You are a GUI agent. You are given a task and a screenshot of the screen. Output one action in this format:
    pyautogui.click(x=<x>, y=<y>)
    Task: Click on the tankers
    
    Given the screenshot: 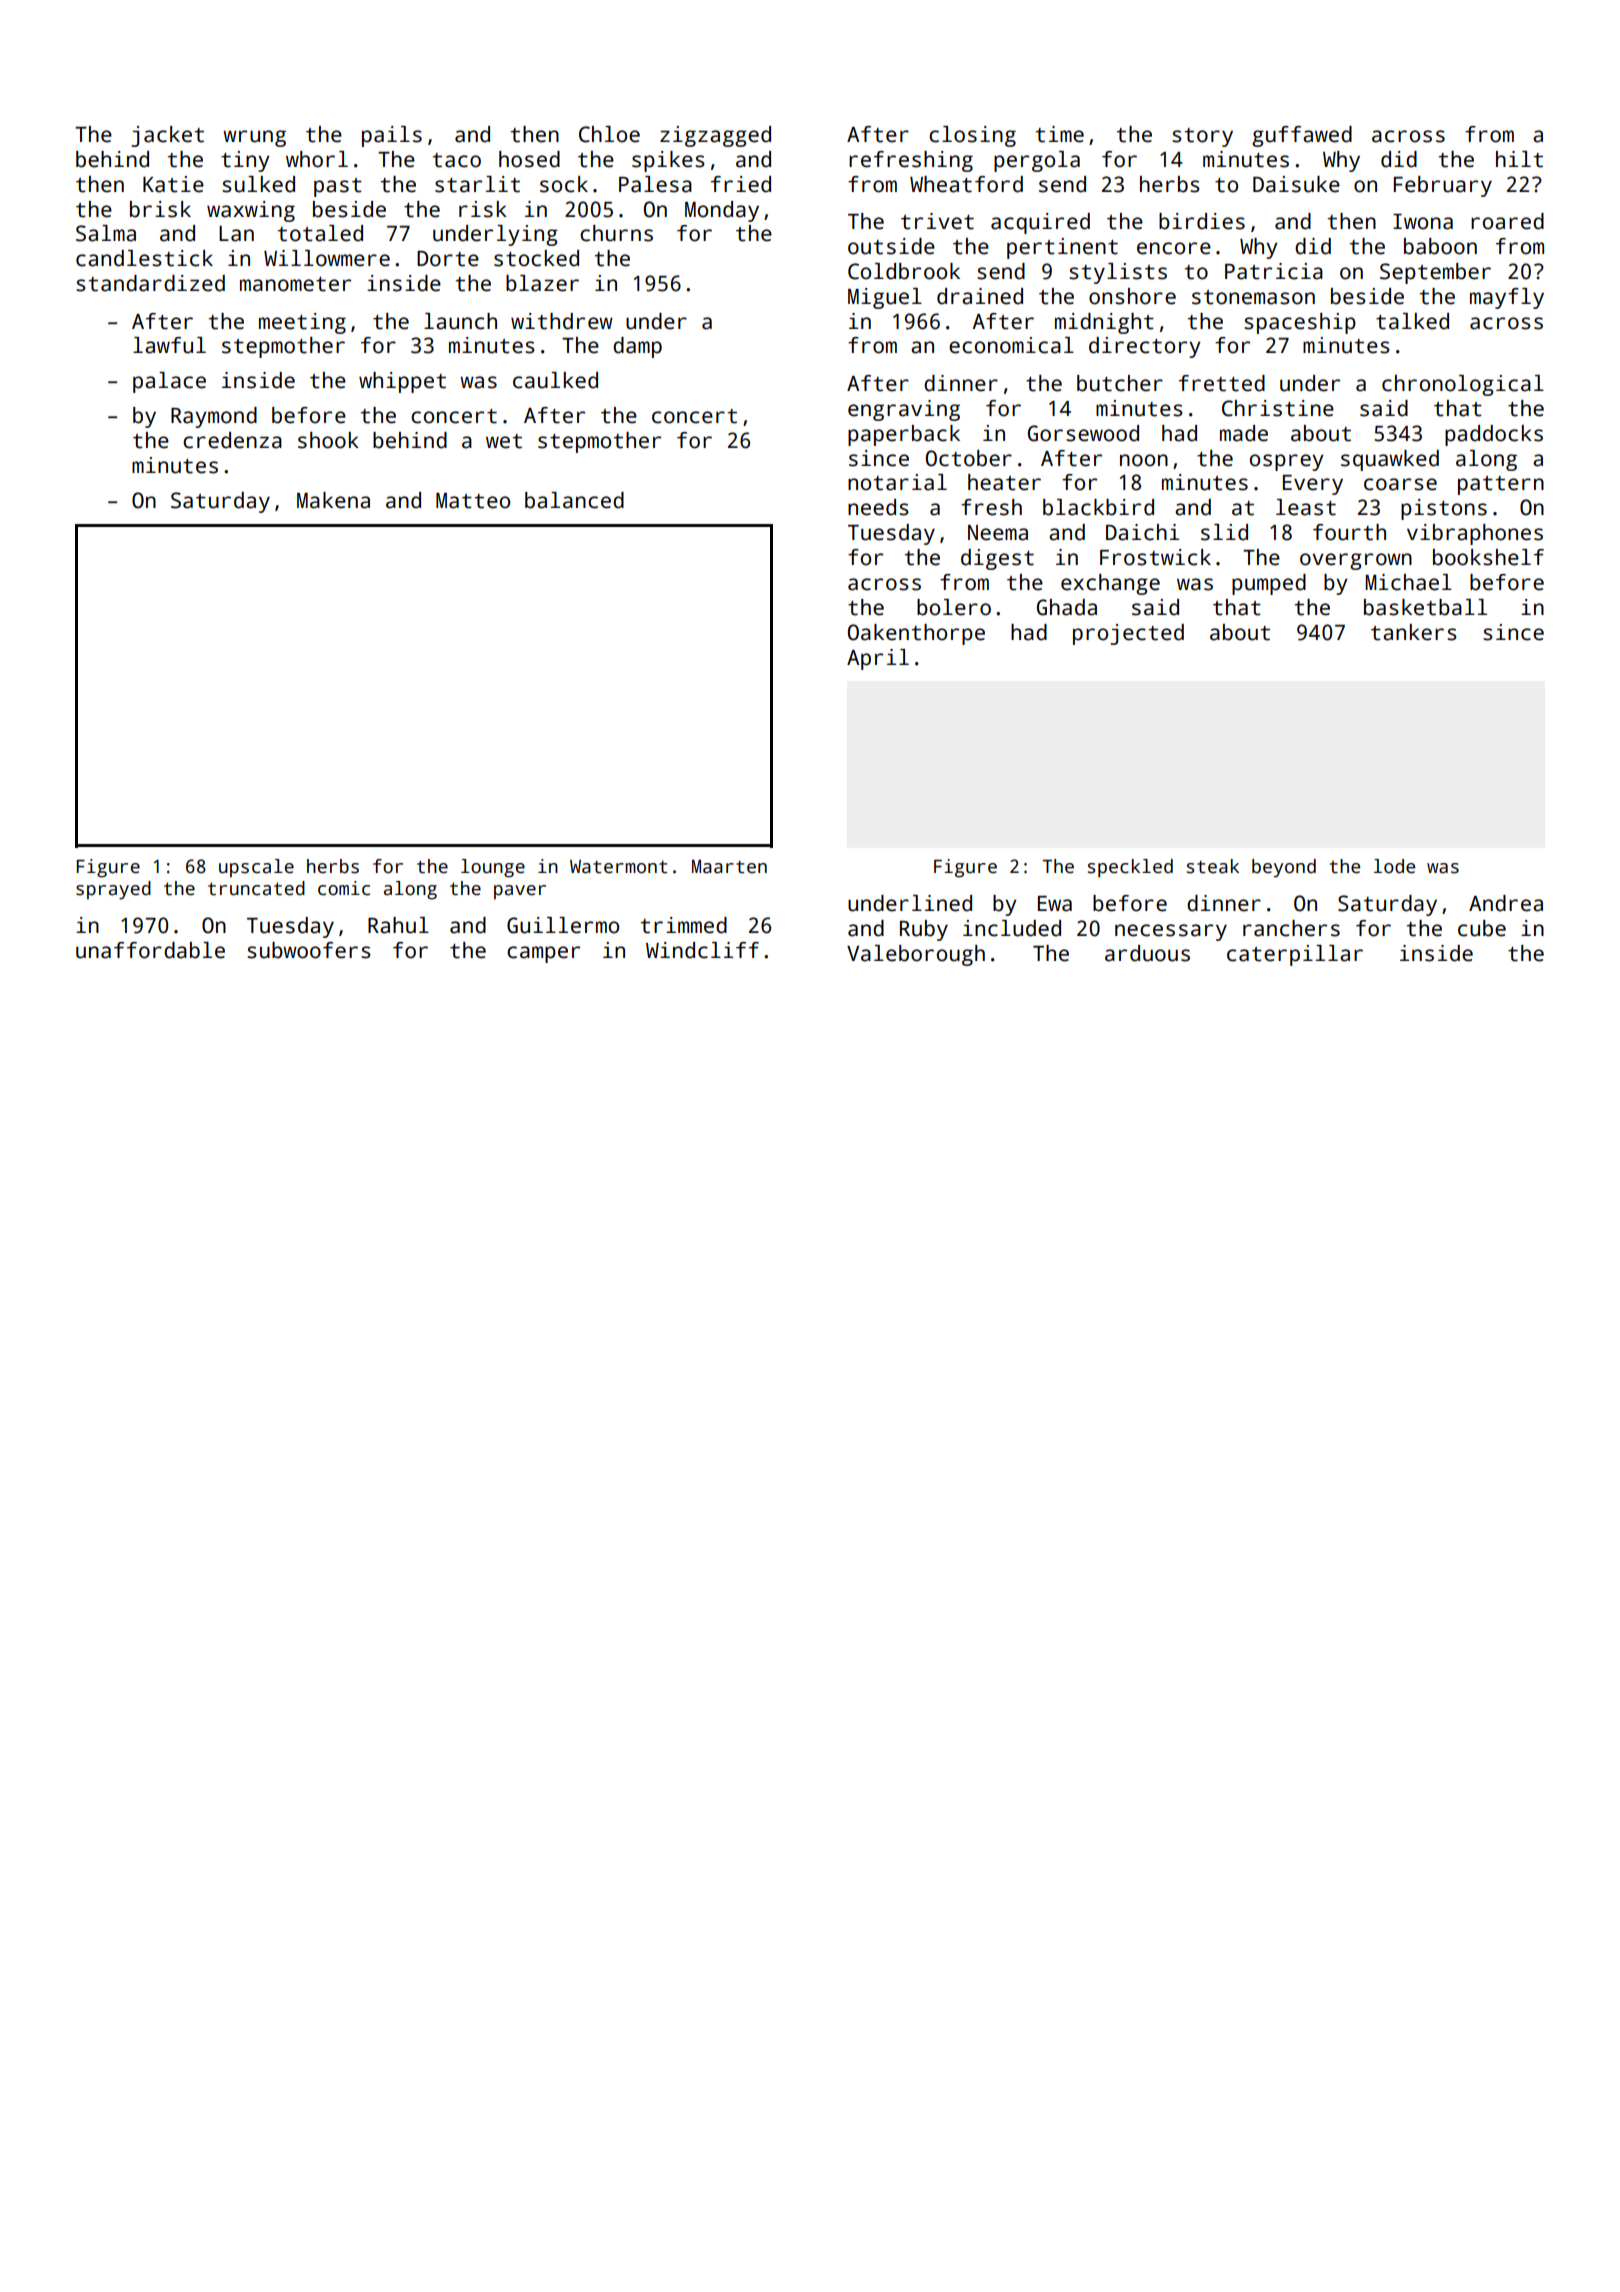 What is the action you would take?
    pyautogui.click(x=1414, y=632)
